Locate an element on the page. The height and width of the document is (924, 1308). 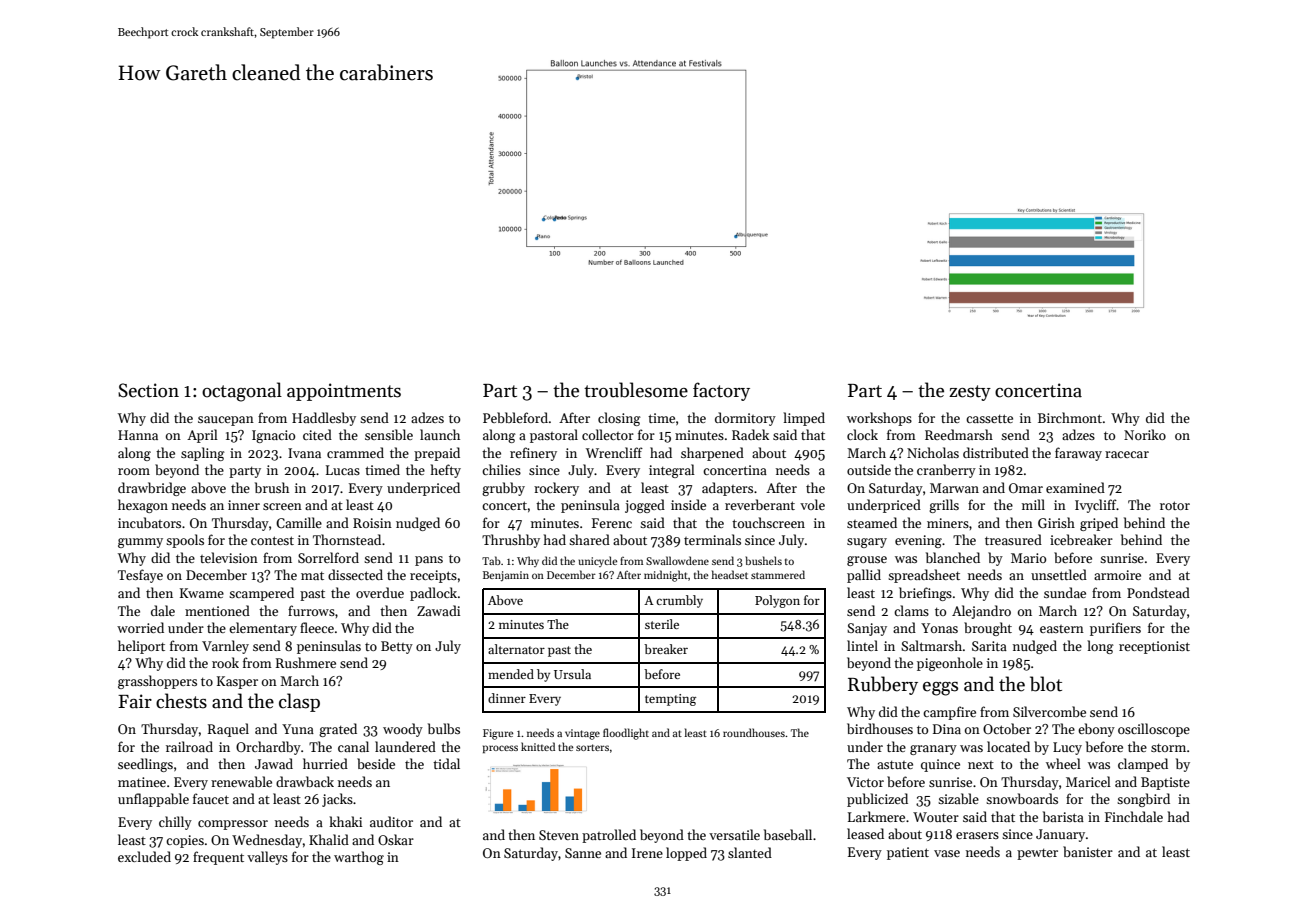
examined is located at coordinates (1075, 487).
